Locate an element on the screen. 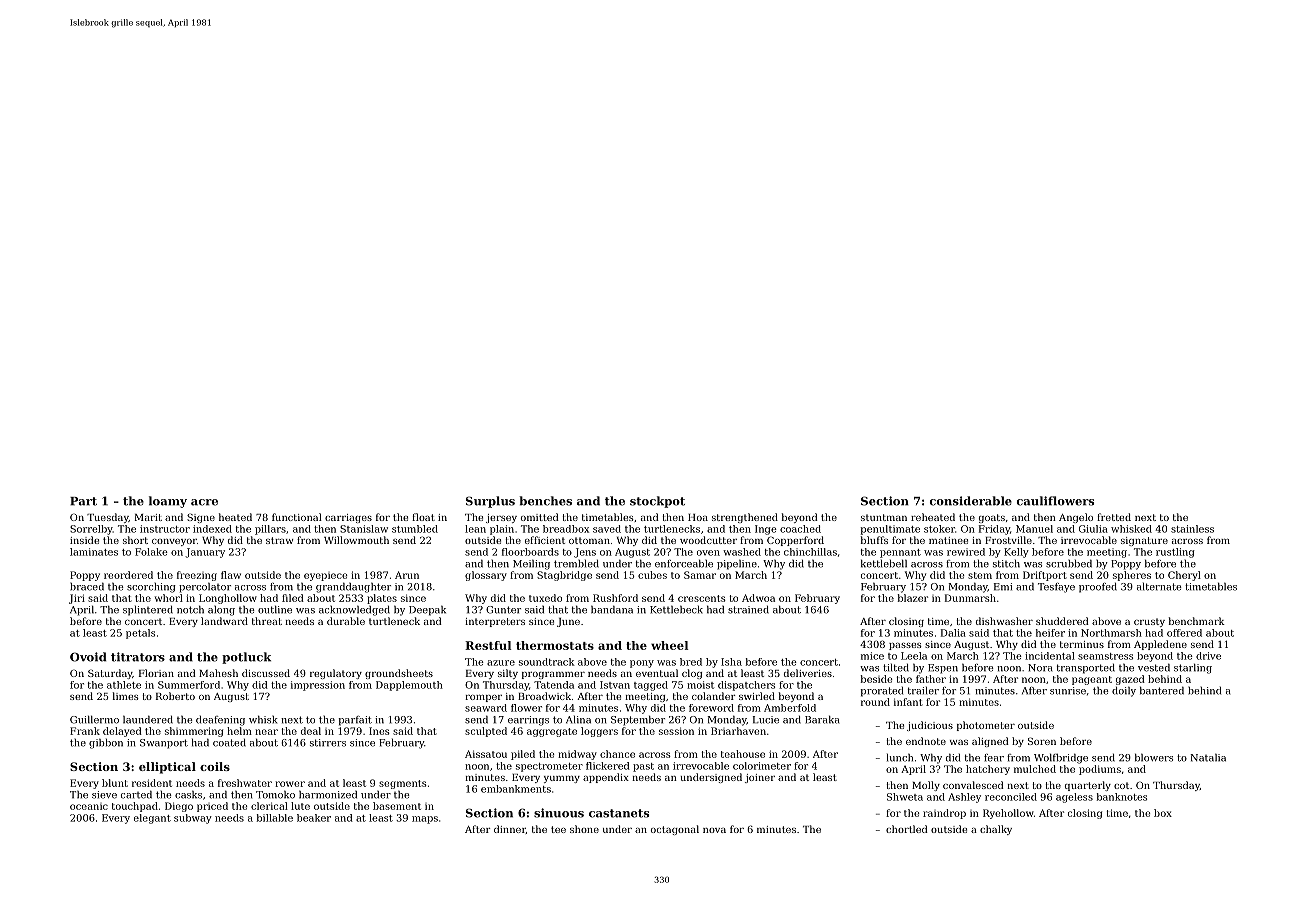 This screenshot has width=1308, height=924. infant is located at coordinates (908, 702).
